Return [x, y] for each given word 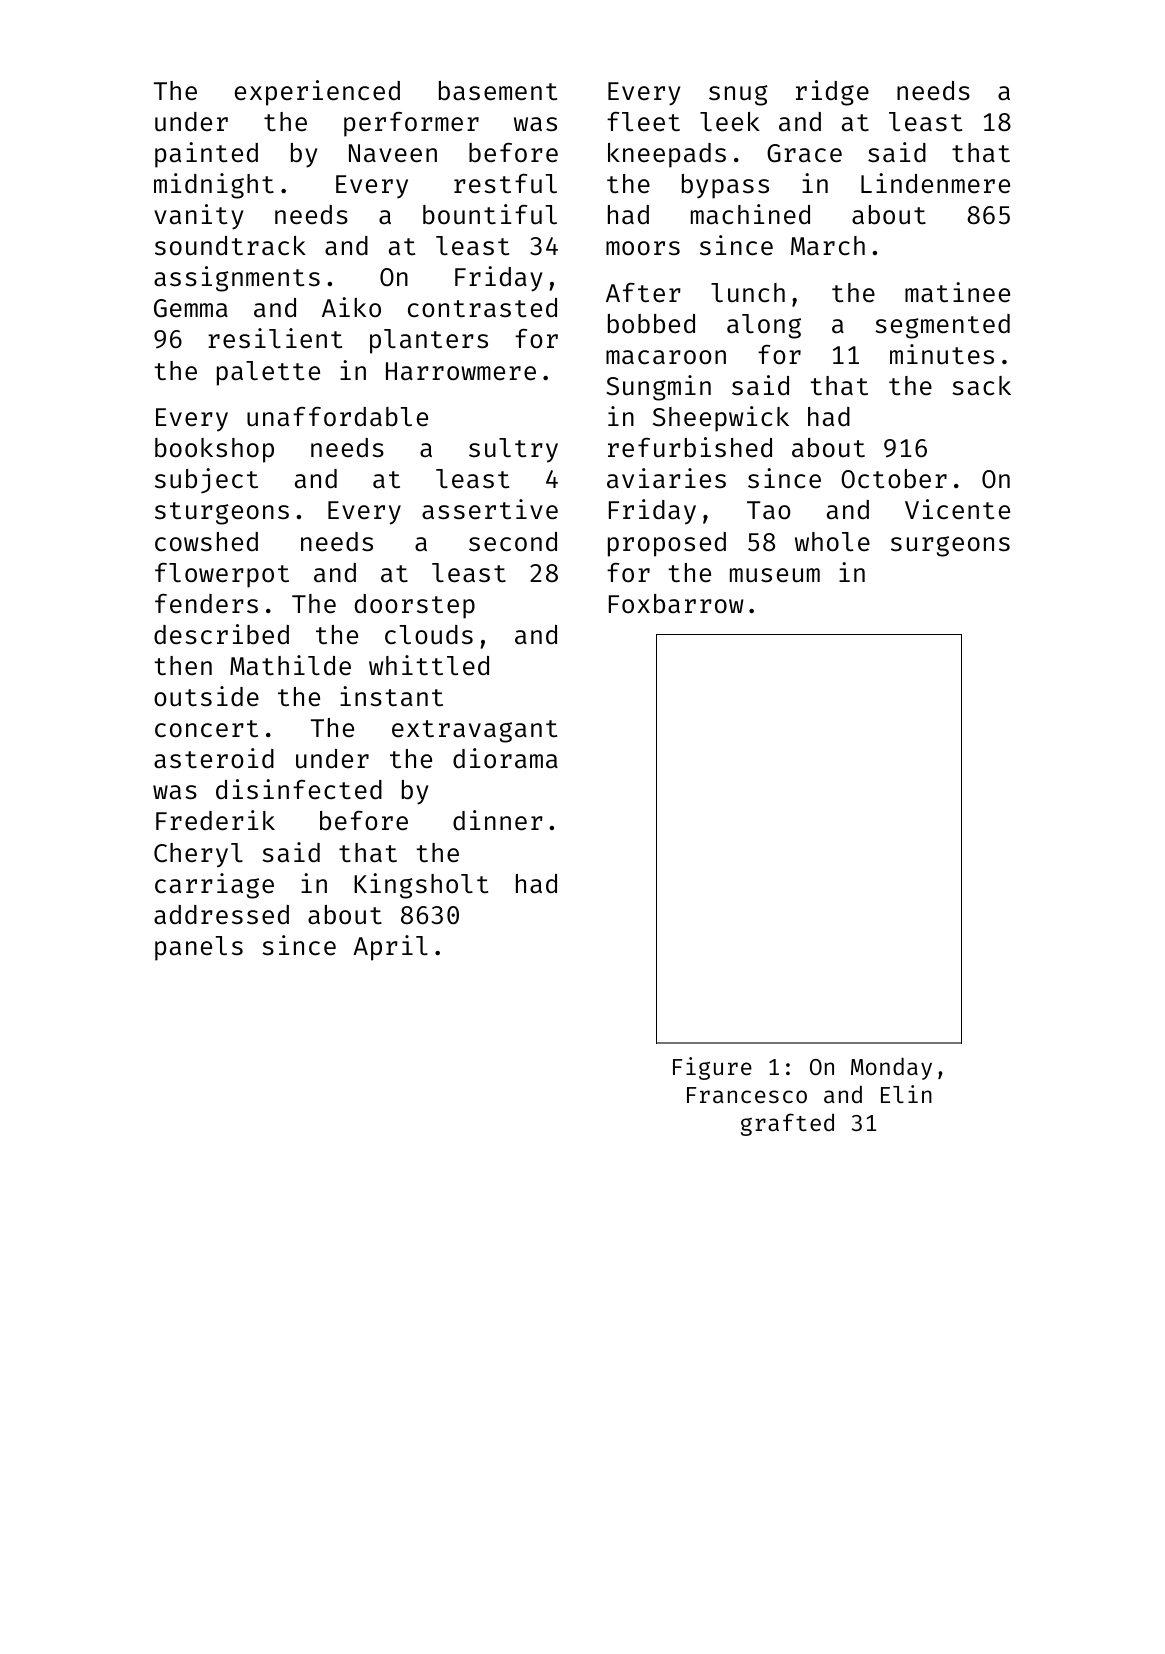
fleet [643, 122]
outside [206, 696]
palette [268, 373]
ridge [832, 93]
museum [775, 575]
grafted [787, 1124]
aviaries [666, 478]
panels [199, 948]
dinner [498, 820]
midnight [214, 186]
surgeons [950, 546]
